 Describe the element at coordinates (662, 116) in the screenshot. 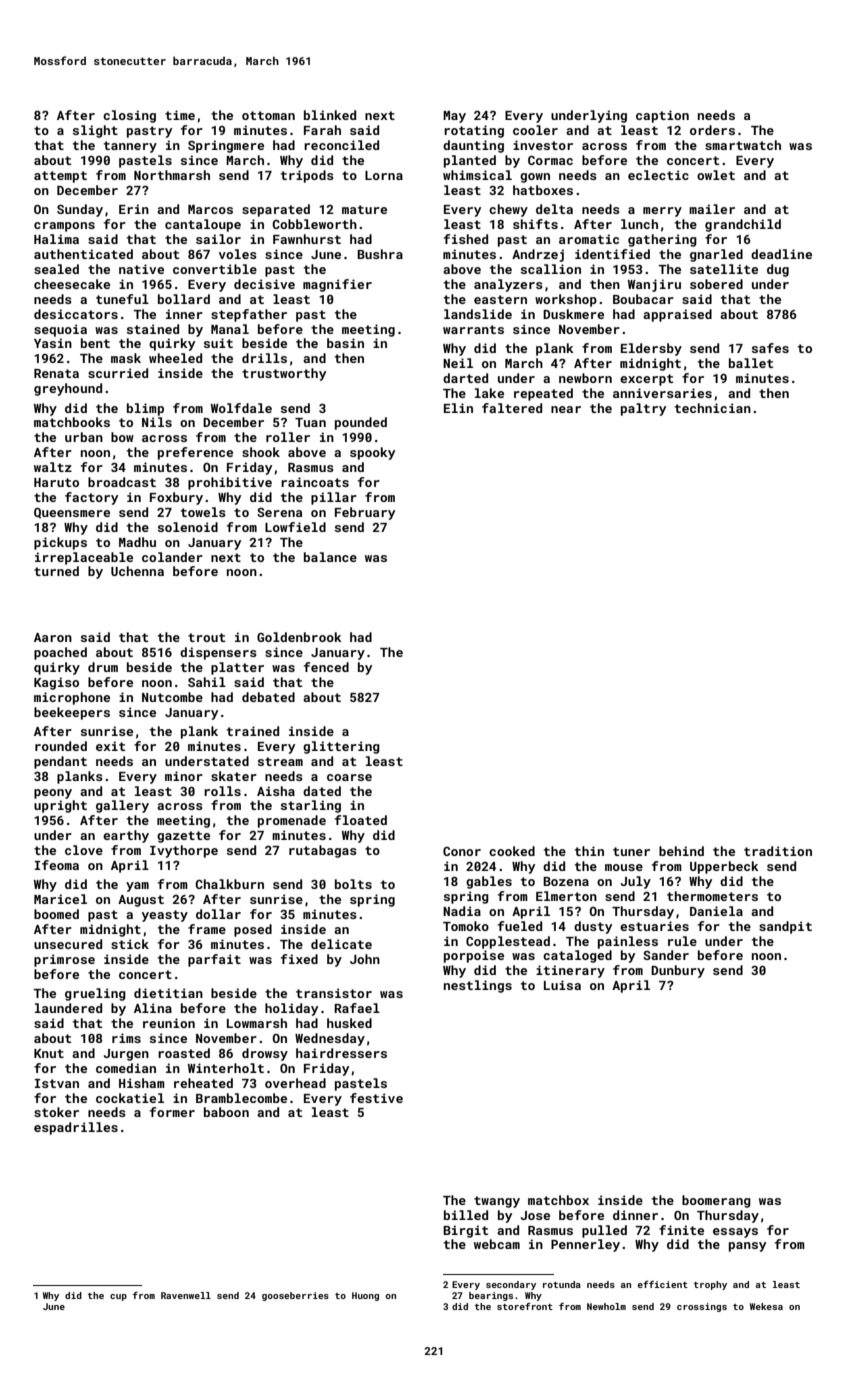

I see `caption` at that location.
